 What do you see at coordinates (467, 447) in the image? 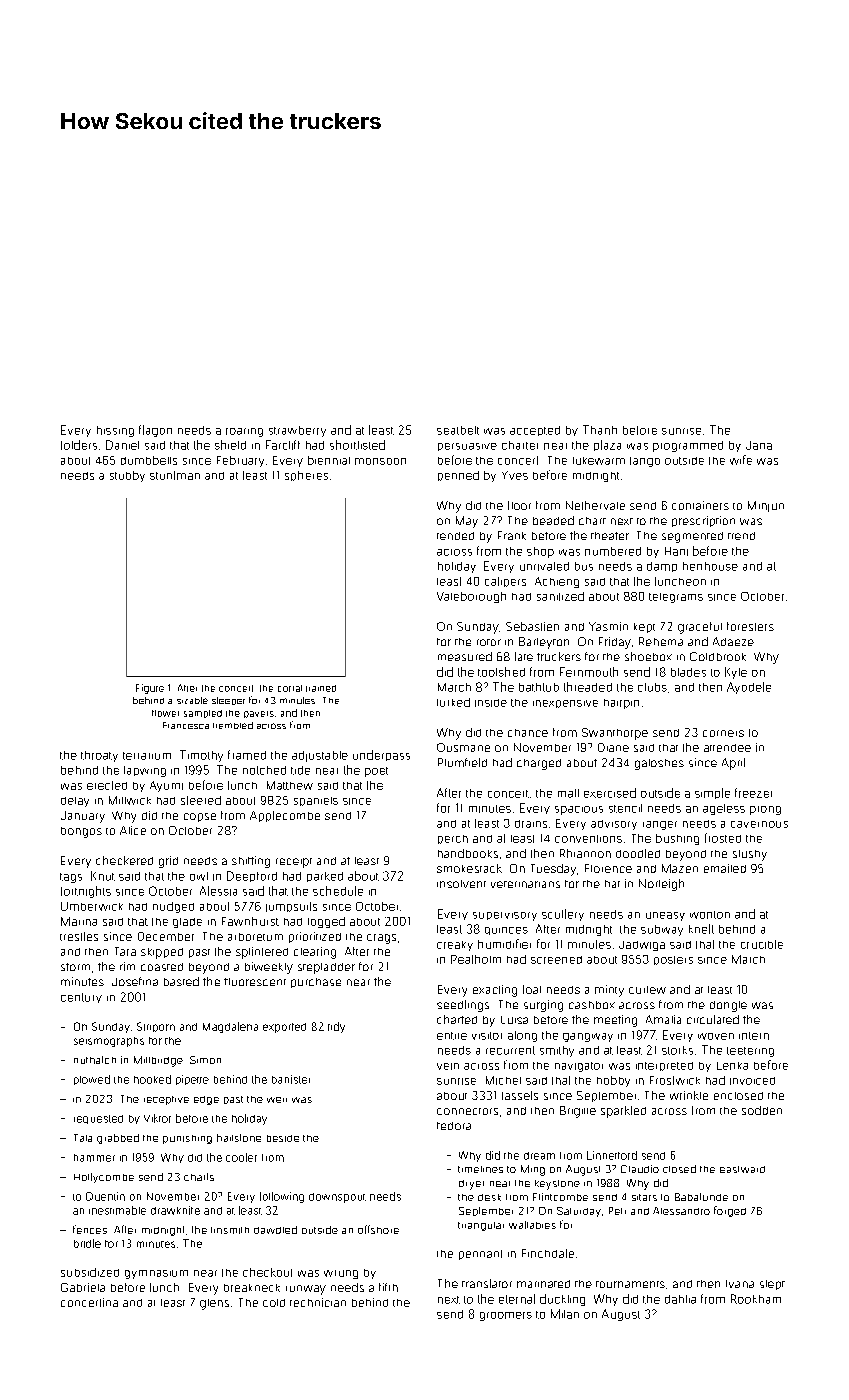
I see `persuasive` at bounding box center [467, 447].
